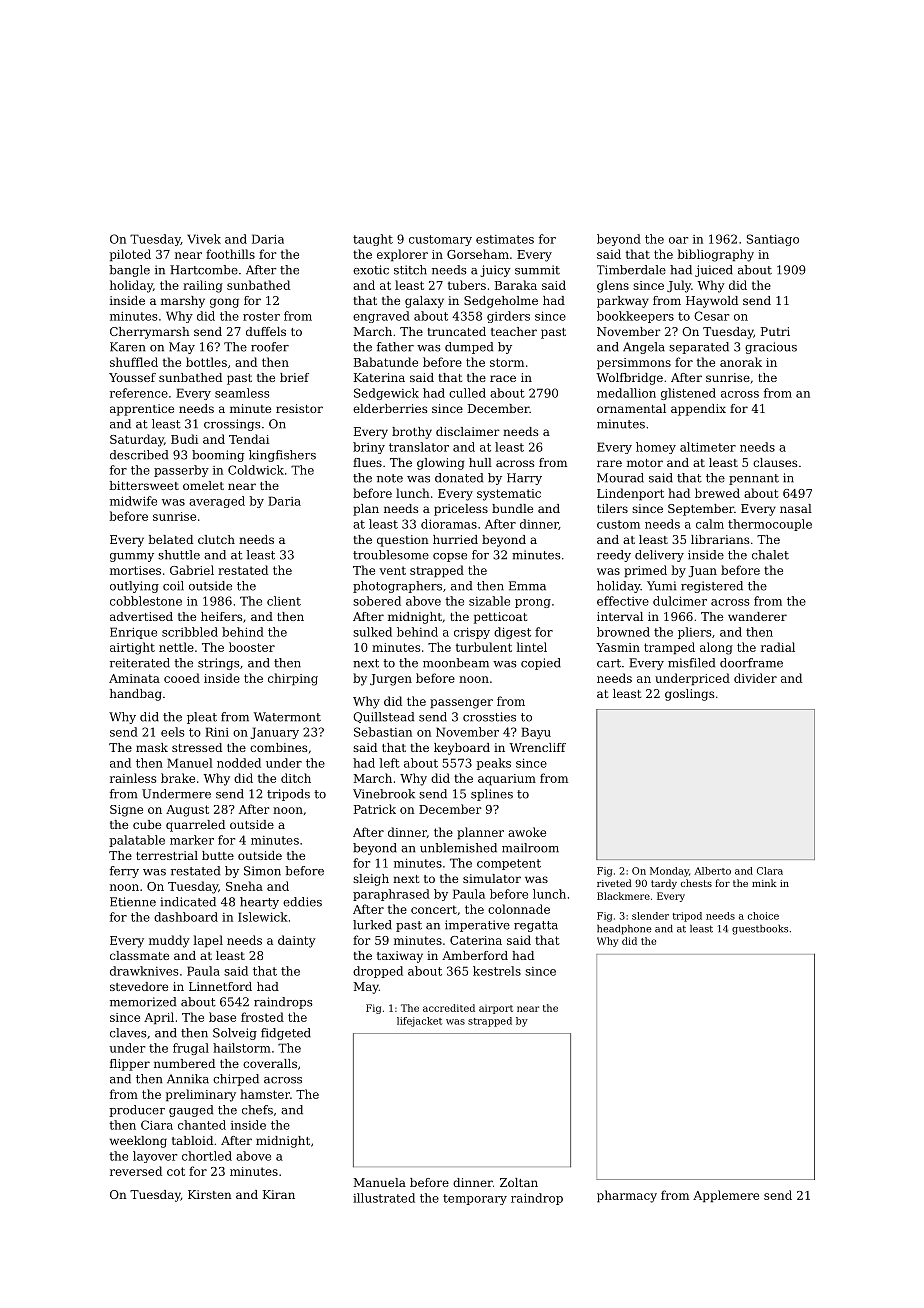  I want to click on Santiago, so click(773, 240).
